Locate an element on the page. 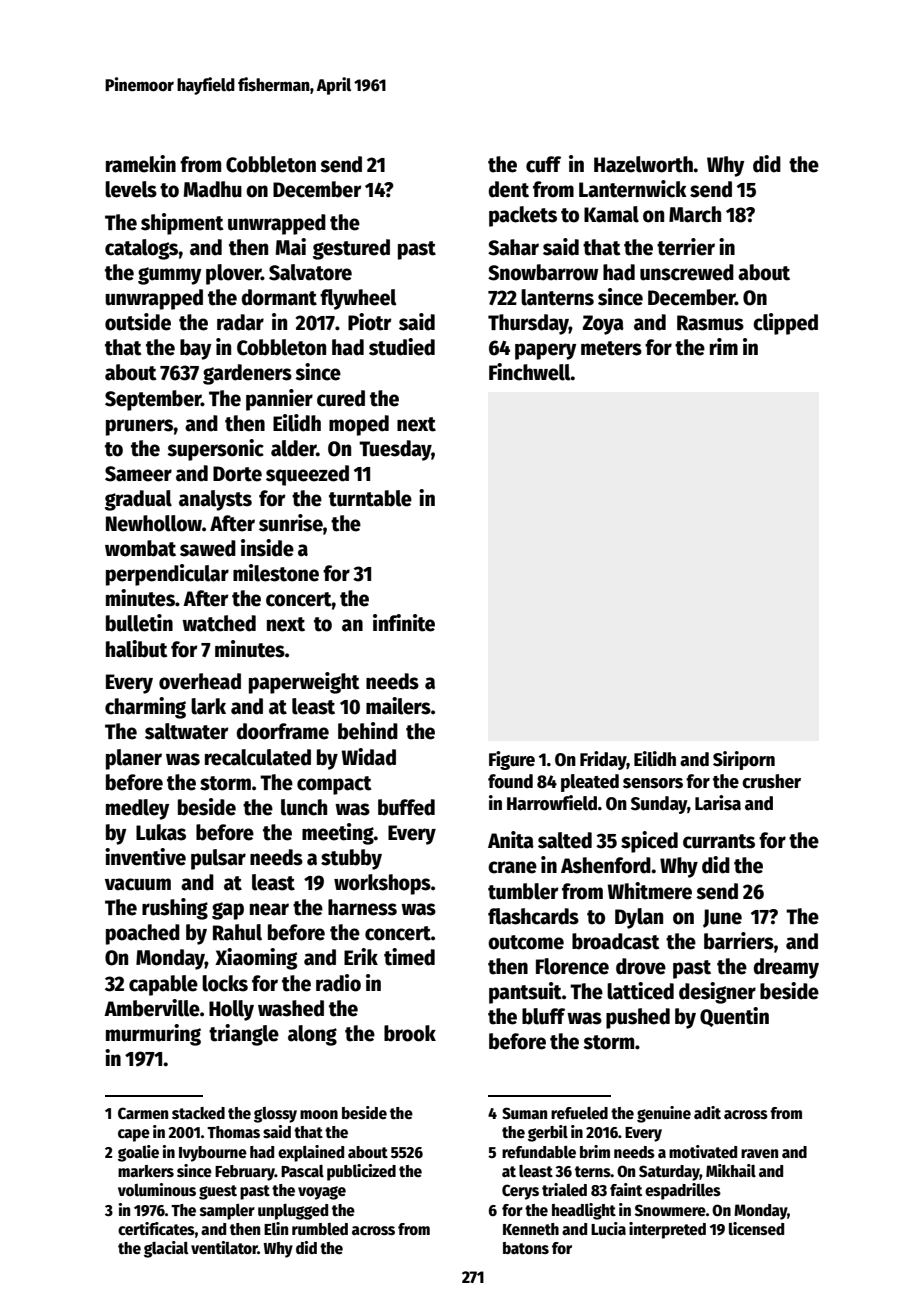 This page has height=1311, width=924. Hazelworth is located at coordinates (643, 164).
